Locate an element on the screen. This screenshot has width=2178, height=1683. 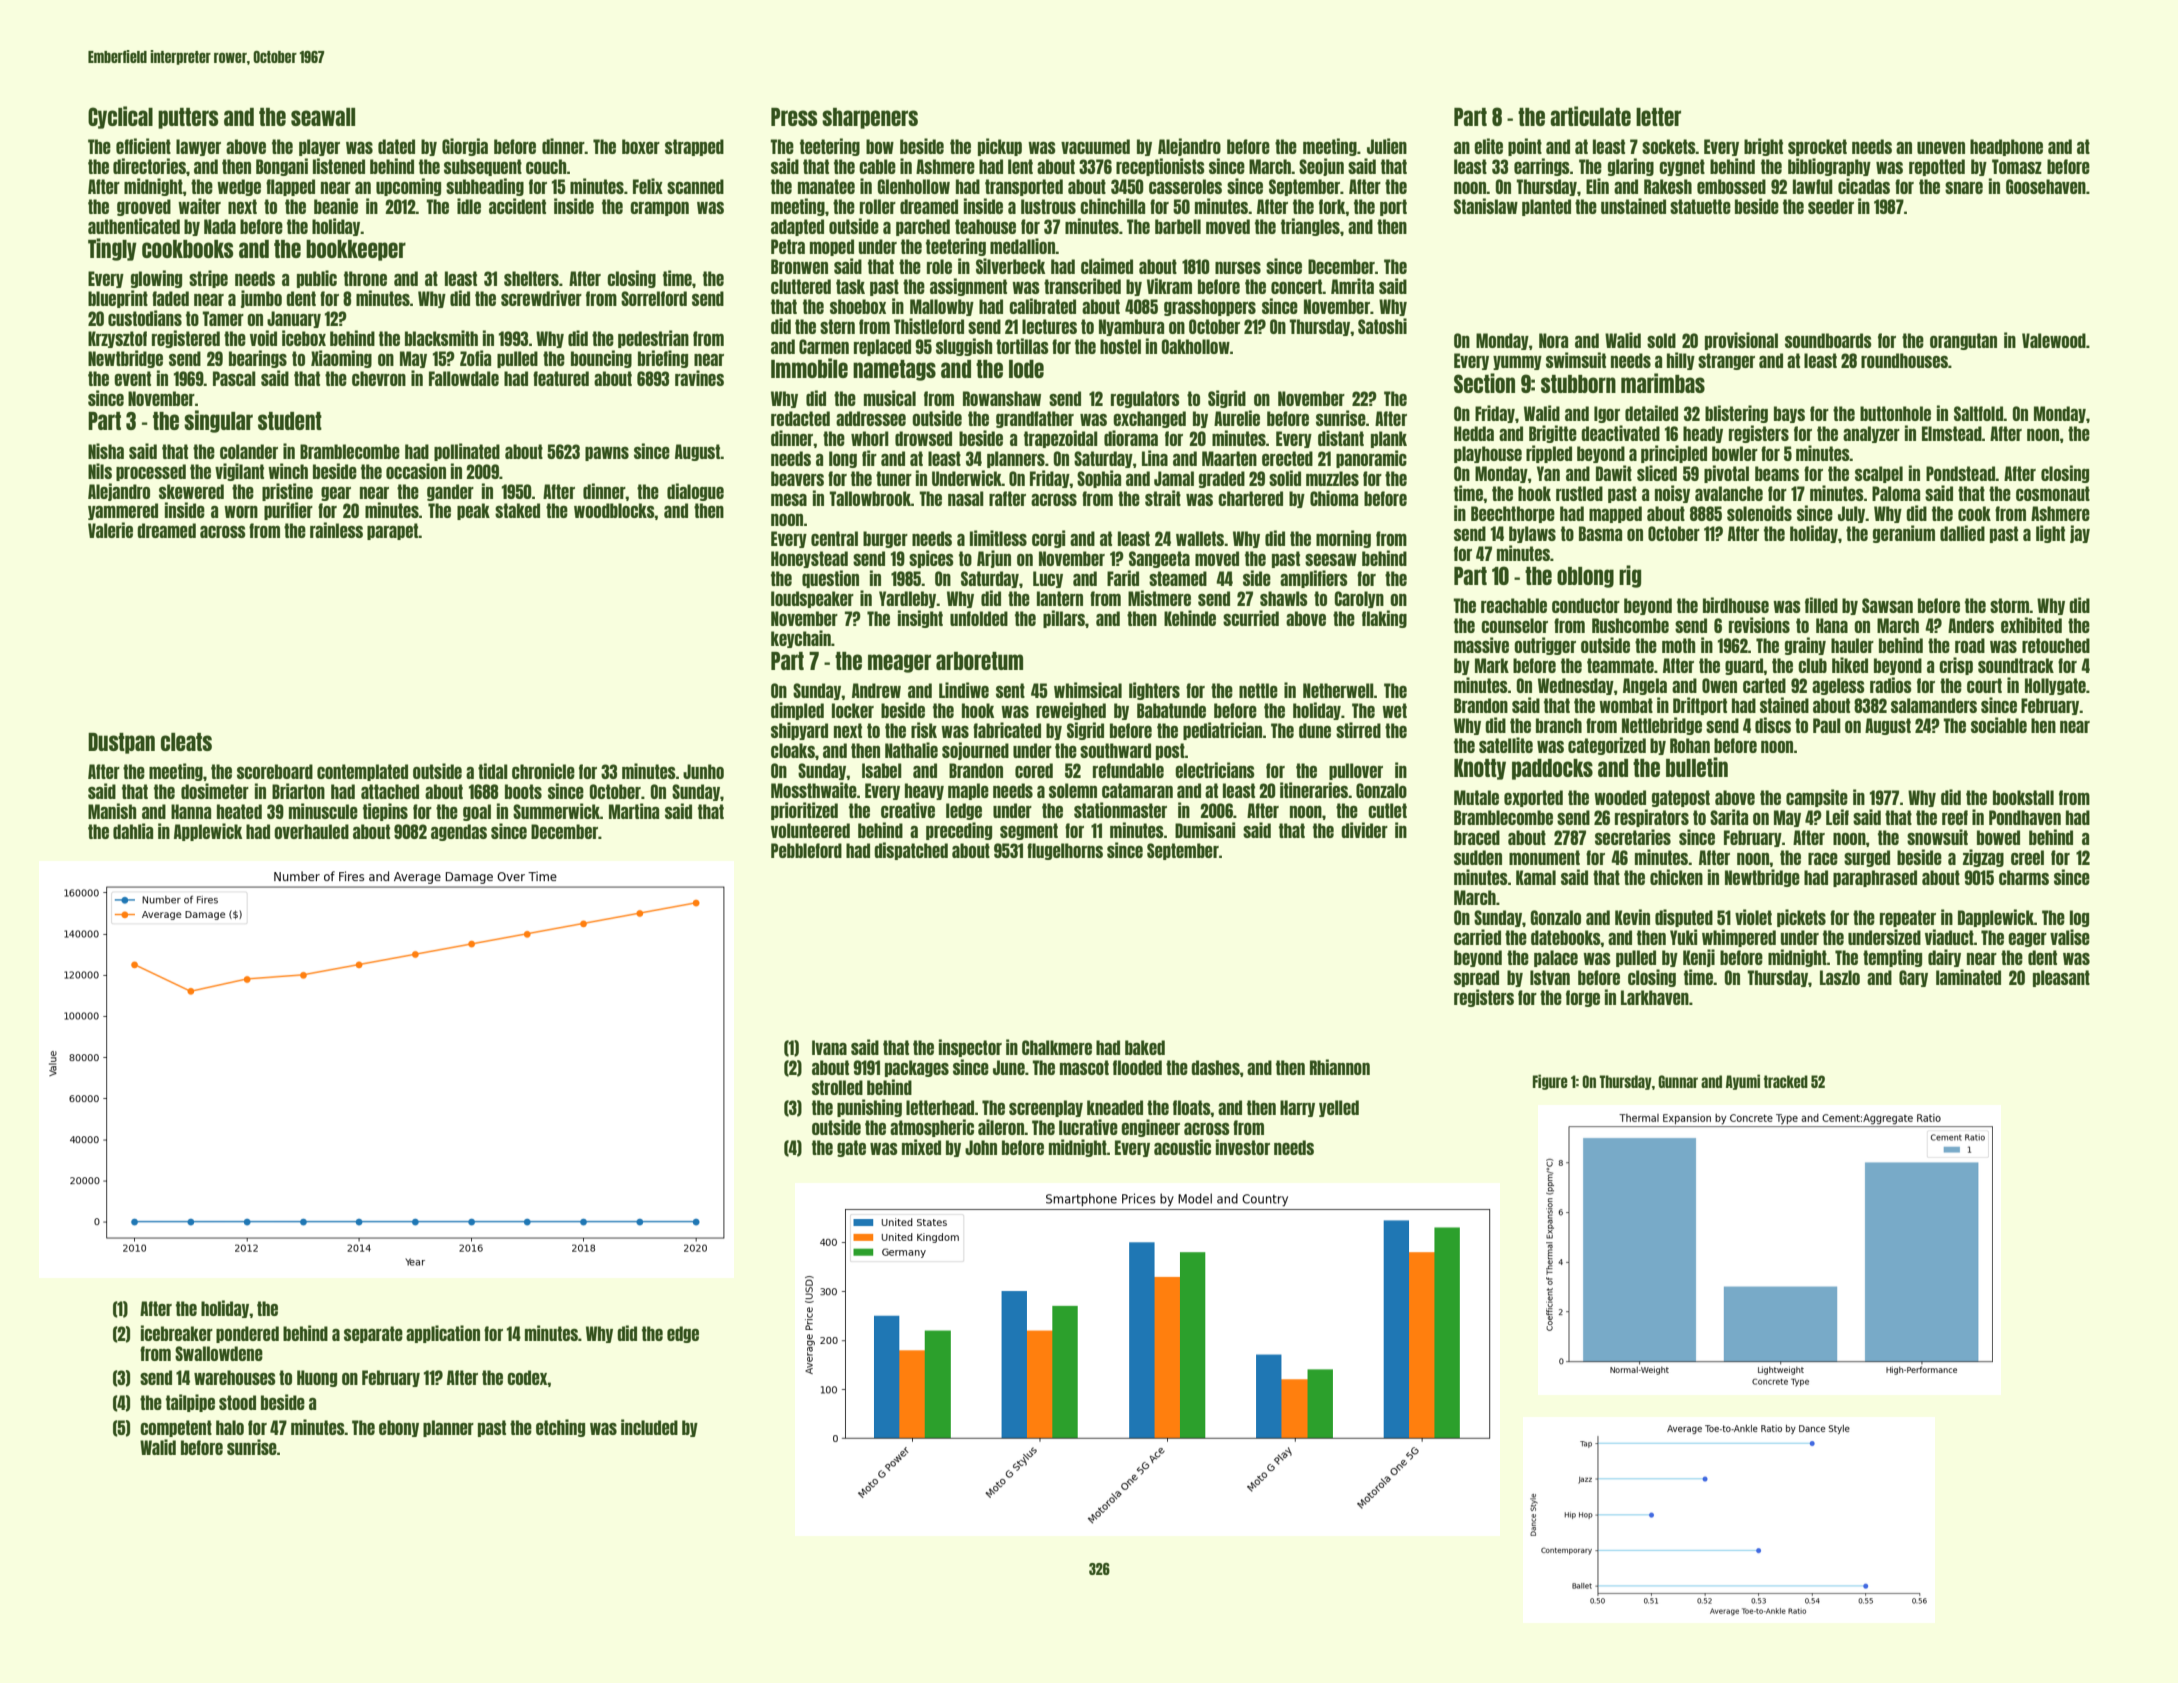
wombat is located at coordinates (1626, 705).
